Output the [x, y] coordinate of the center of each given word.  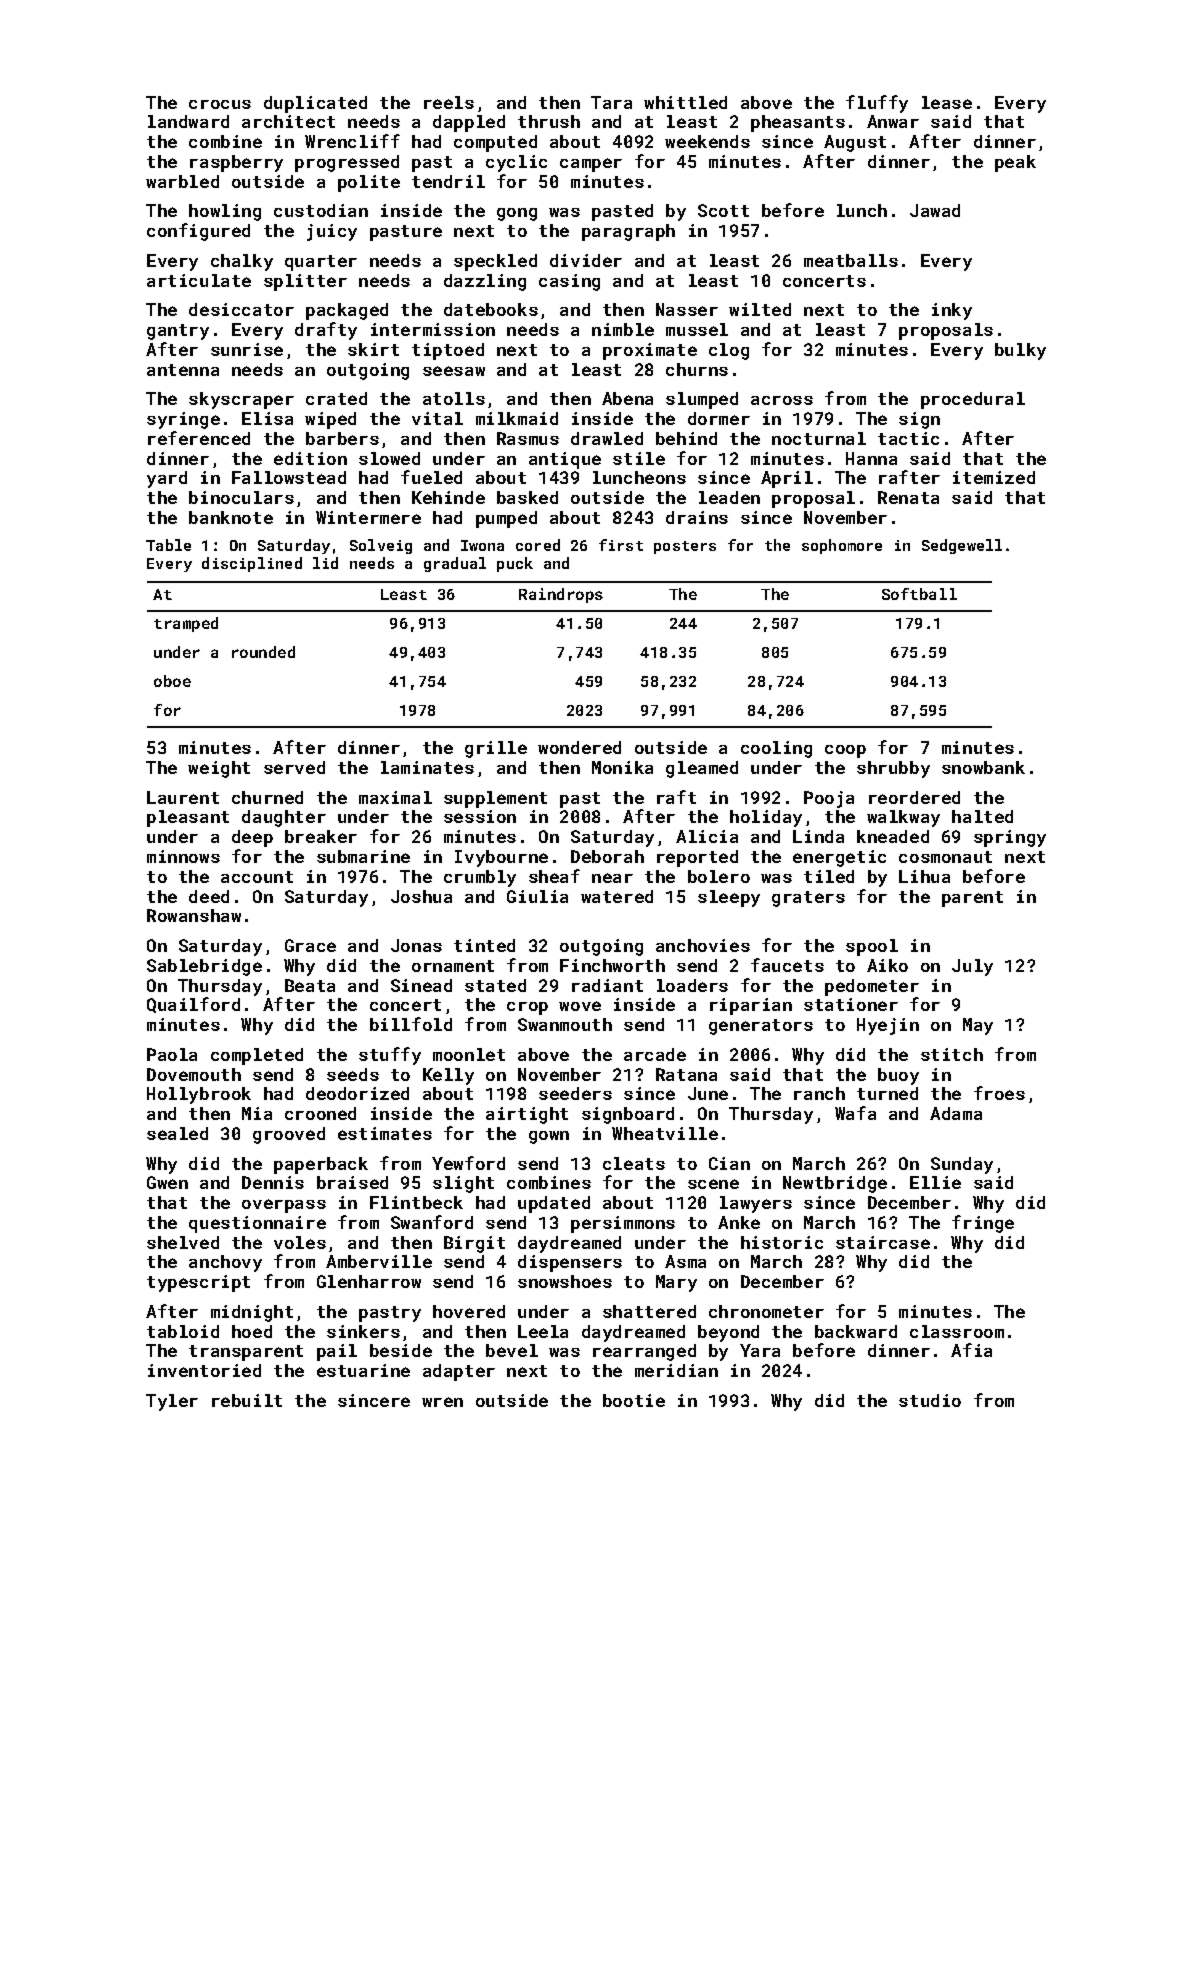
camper [591, 165]
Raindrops [561, 595]
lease [947, 102]
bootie [634, 1400]
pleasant [188, 818]
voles [300, 1242]
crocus [220, 104]
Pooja [829, 799]
